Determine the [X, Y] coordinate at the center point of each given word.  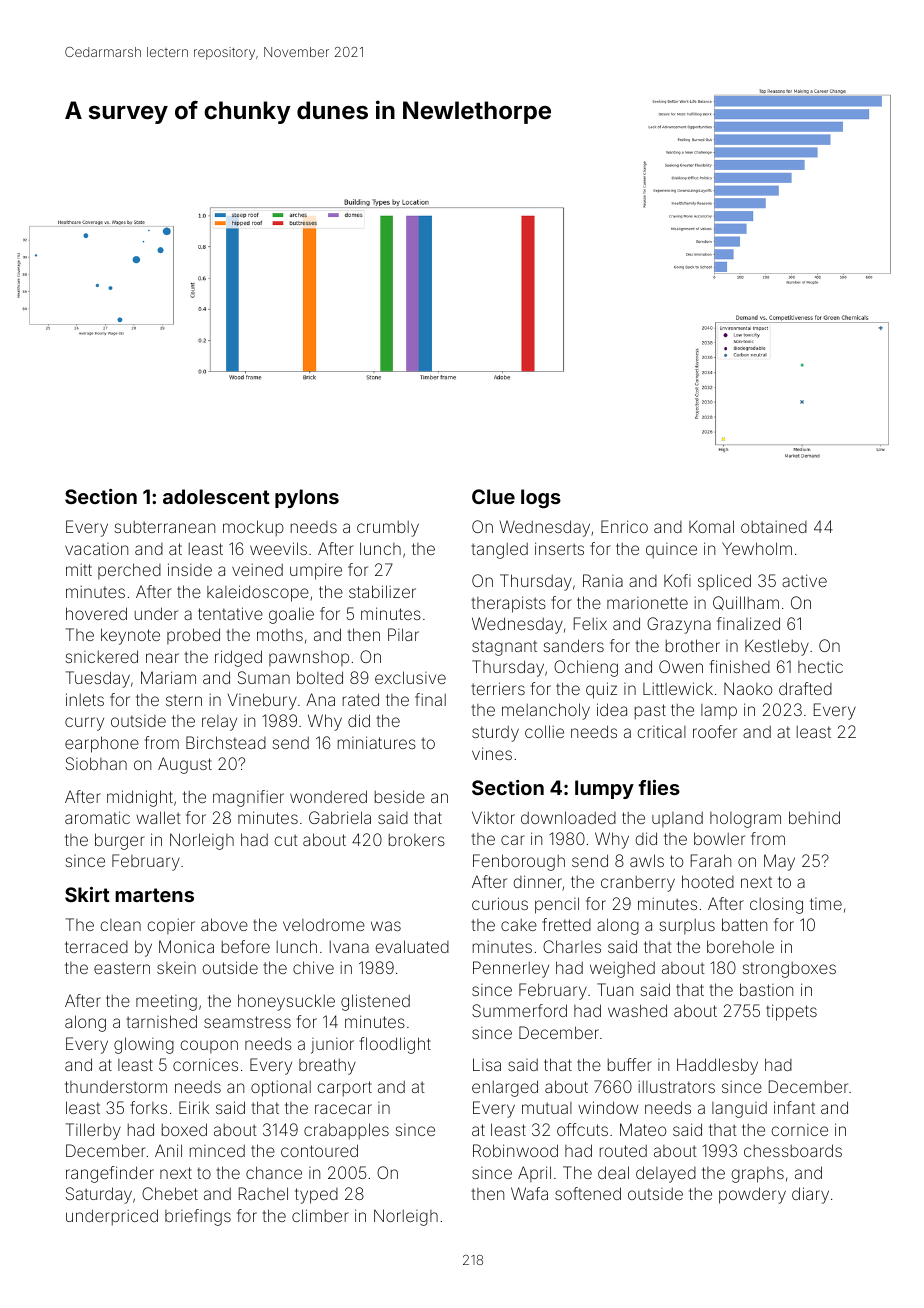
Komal [711, 526]
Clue [493, 496]
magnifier [248, 798]
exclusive [410, 677]
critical [662, 731]
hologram [745, 820]
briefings [198, 1217]
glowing [144, 1045]
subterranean [165, 527]
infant [794, 1107]
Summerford [519, 1010]
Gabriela [340, 817]
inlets [85, 699]
